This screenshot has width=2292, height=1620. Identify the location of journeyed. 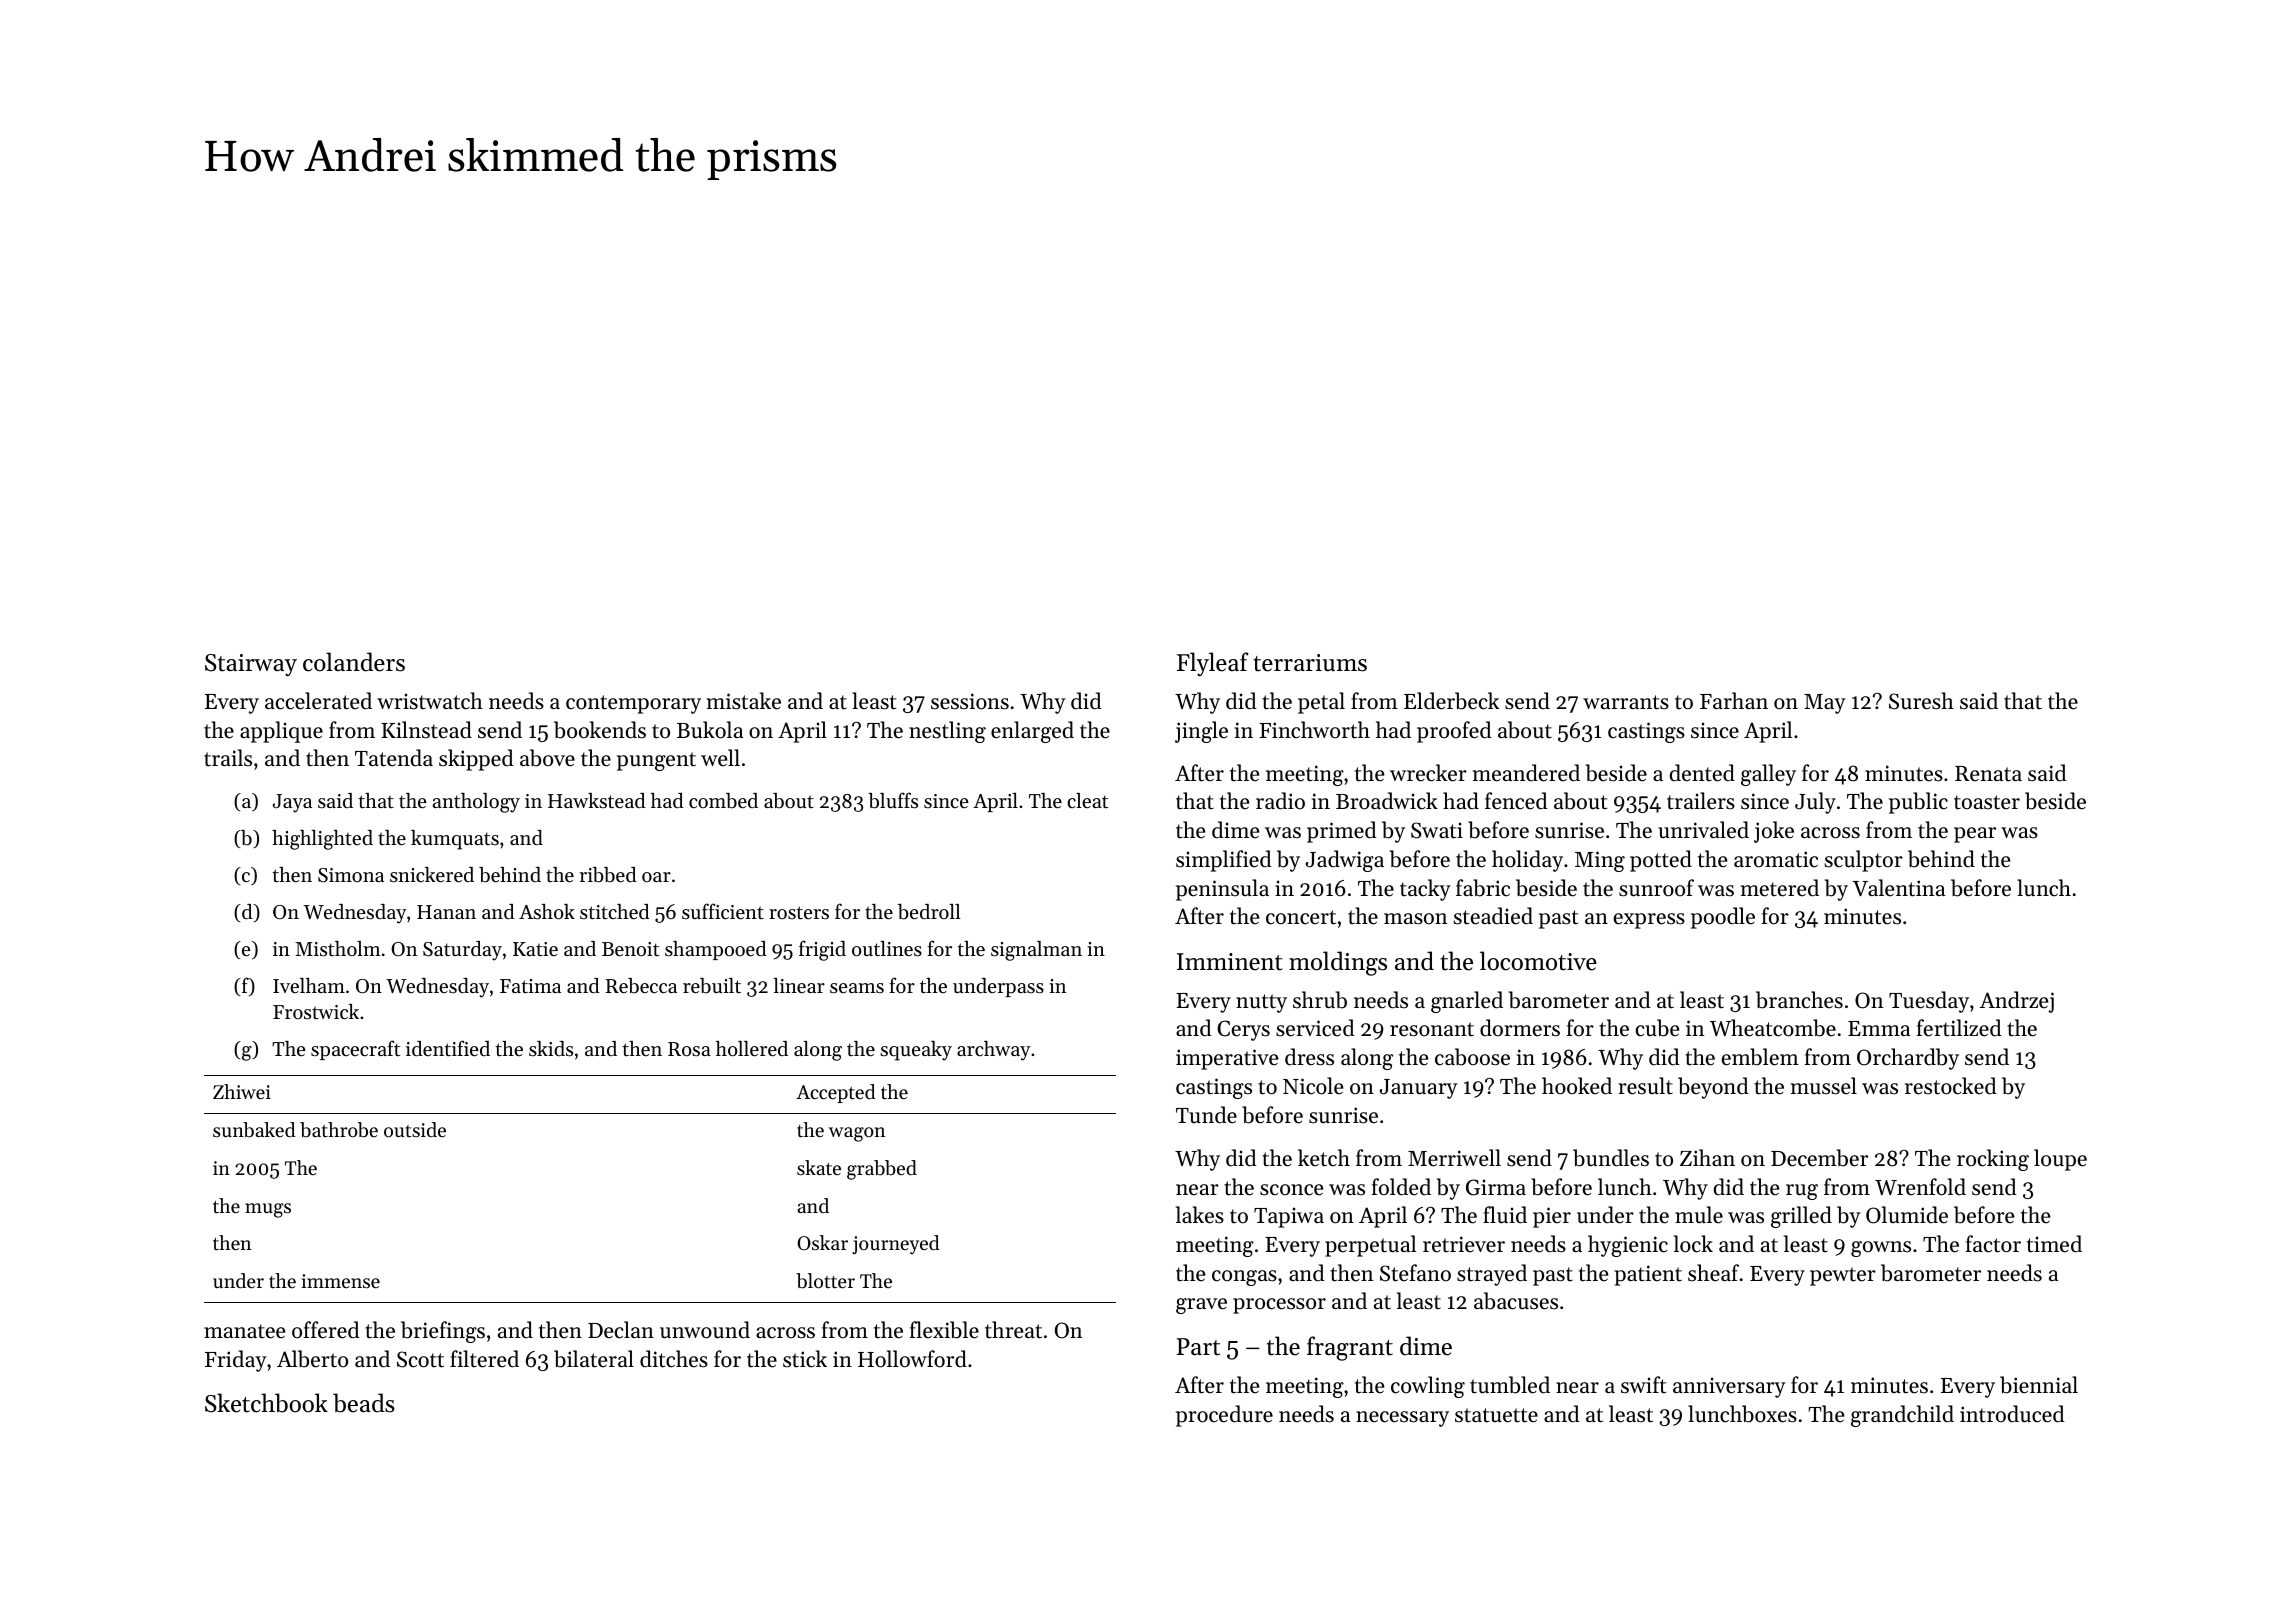
(896, 1245).
